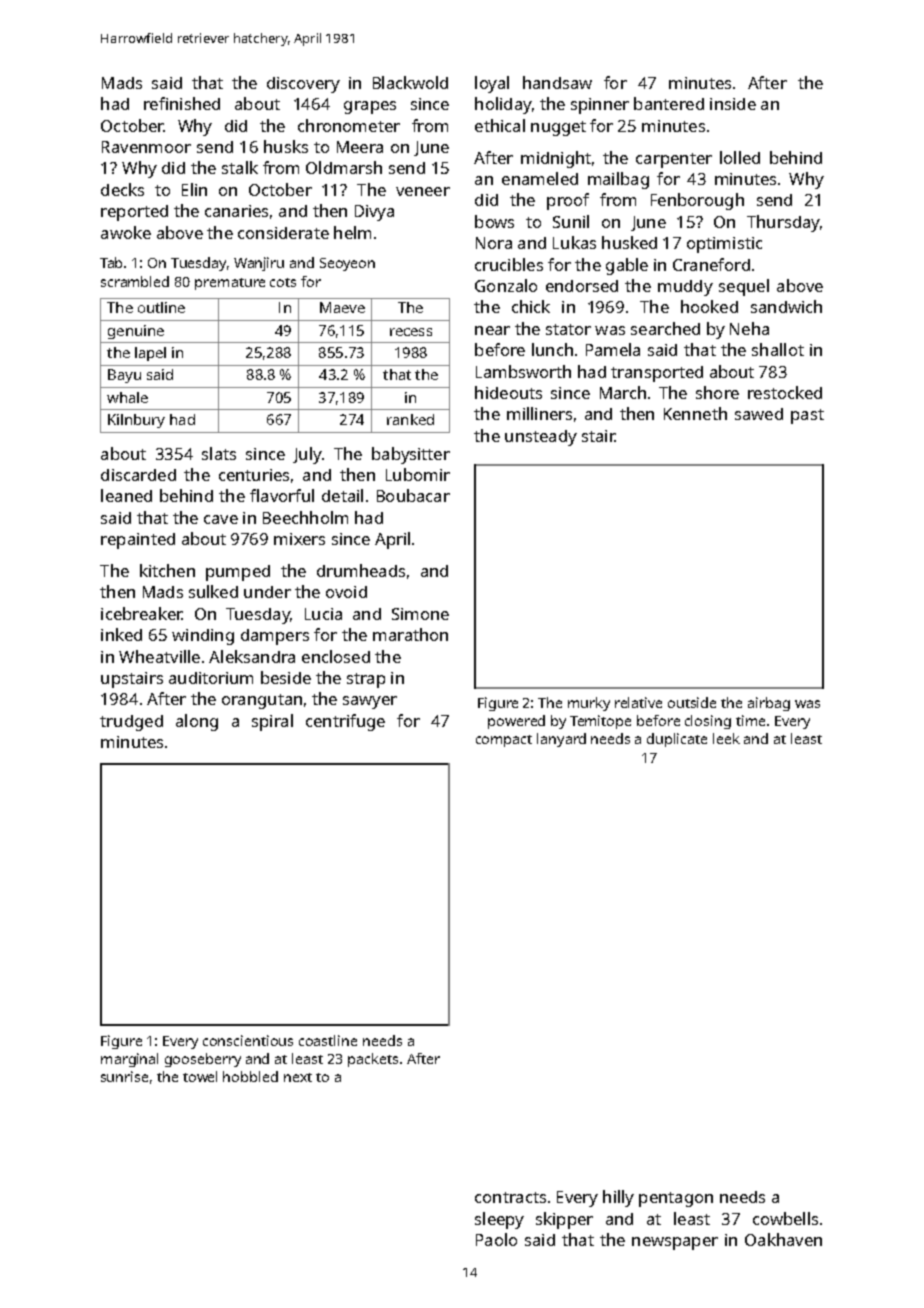  What do you see at coordinates (496, 1239) in the screenshot?
I see `Paolo` at bounding box center [496, 1239].
